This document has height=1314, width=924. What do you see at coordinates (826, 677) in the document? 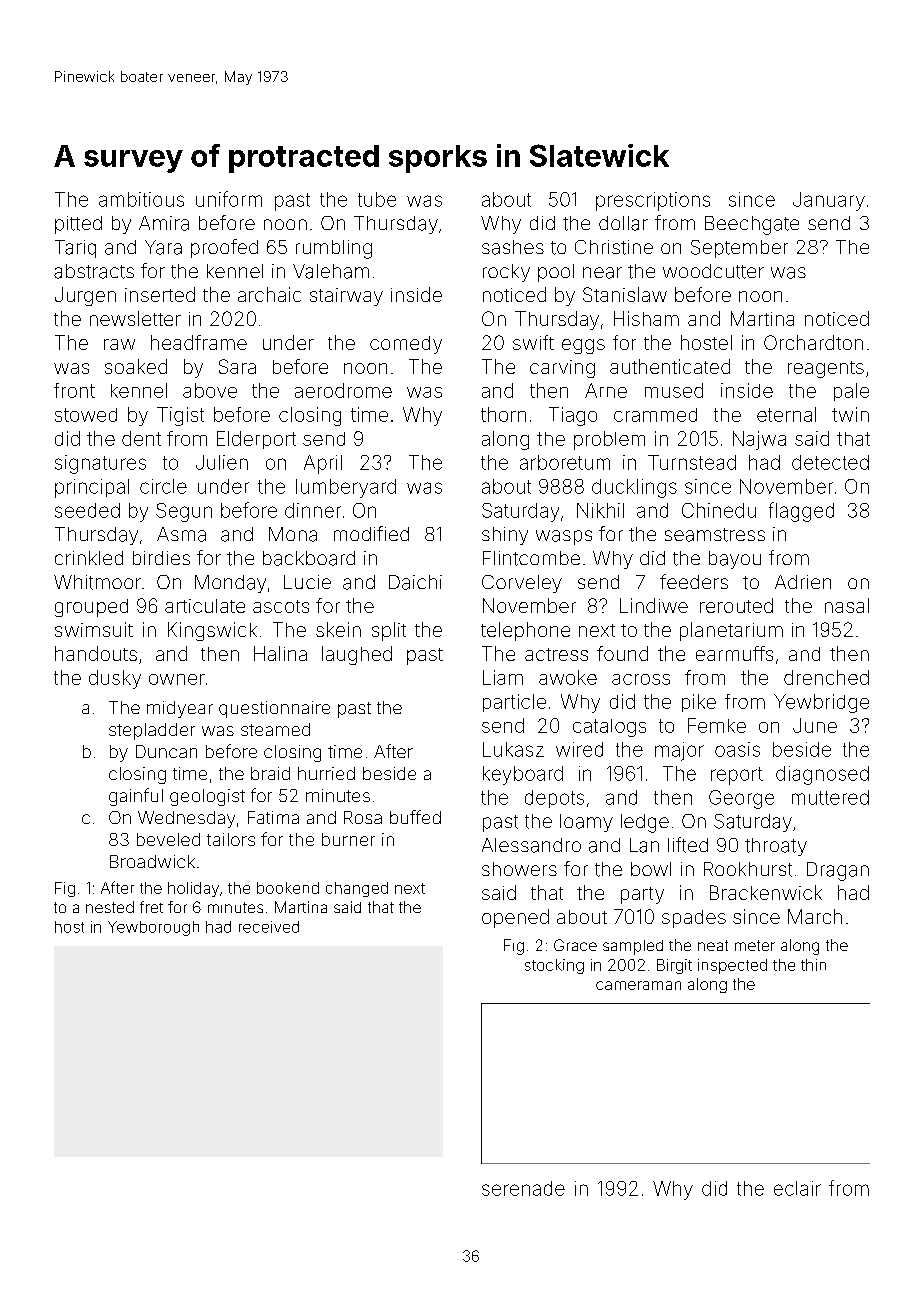
I see `drenched` at bounding box center [826, 677].
